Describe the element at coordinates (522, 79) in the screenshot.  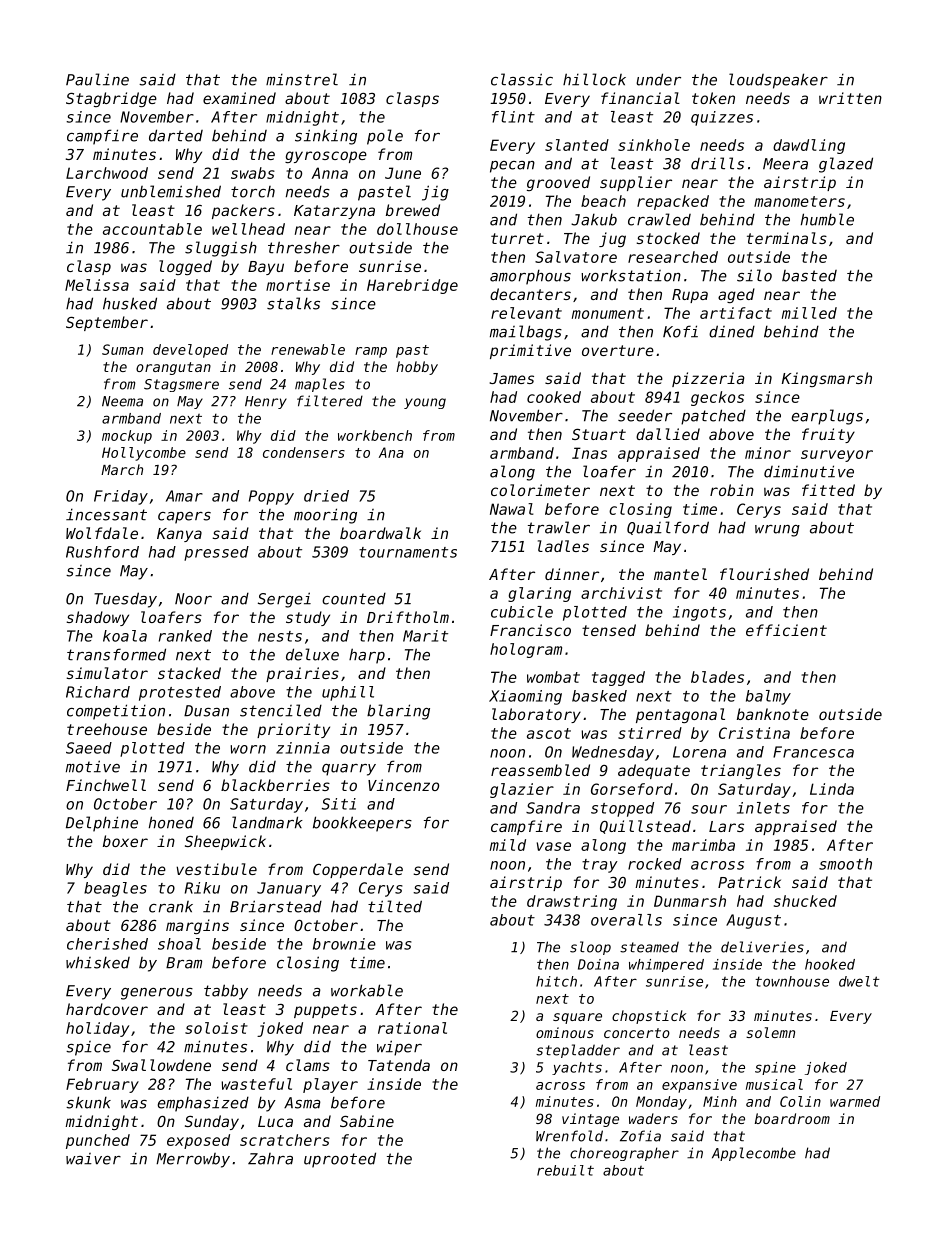
I see `classic` at that location.
